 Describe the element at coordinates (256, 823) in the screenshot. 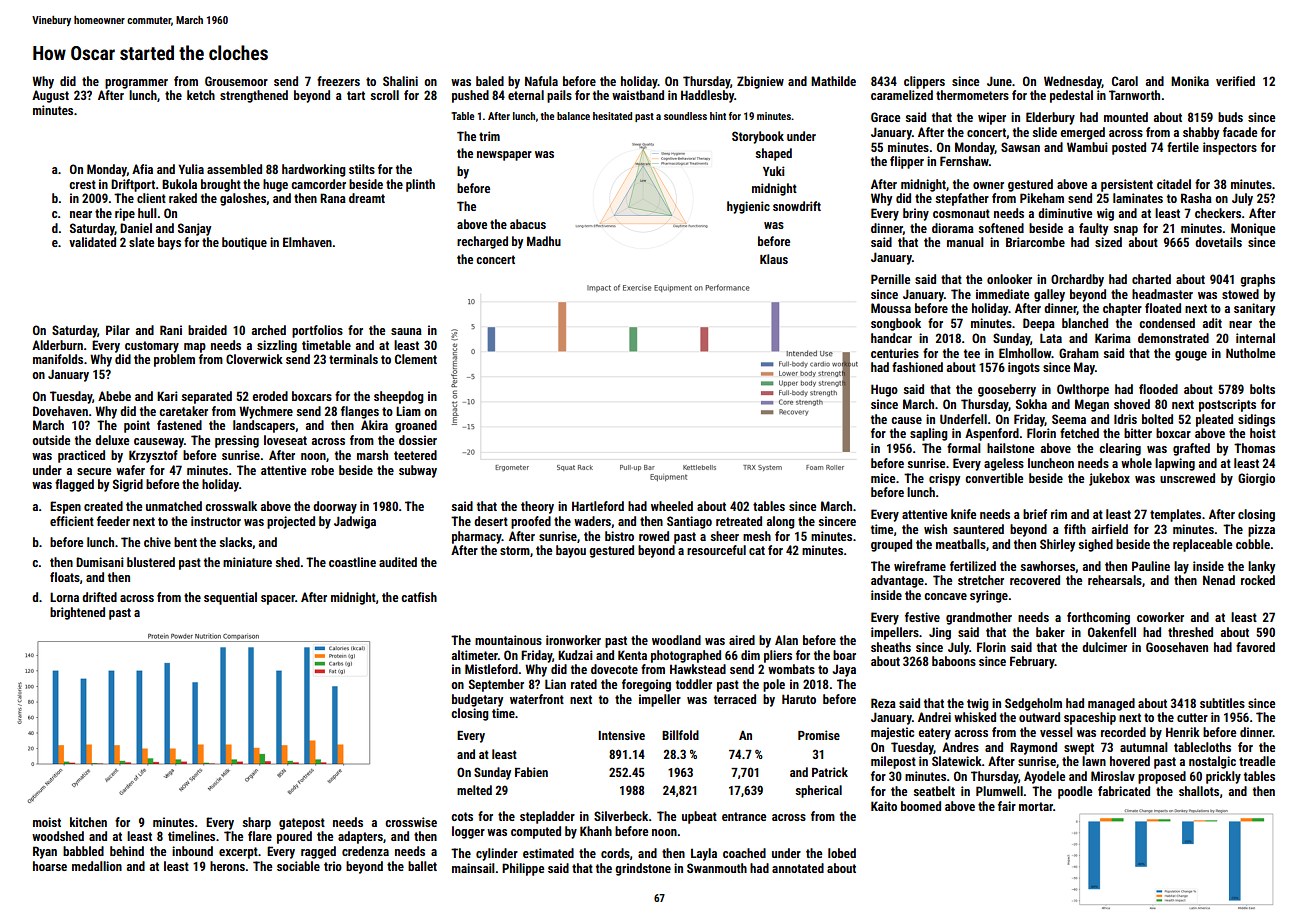

I see `sharp` at that location.
